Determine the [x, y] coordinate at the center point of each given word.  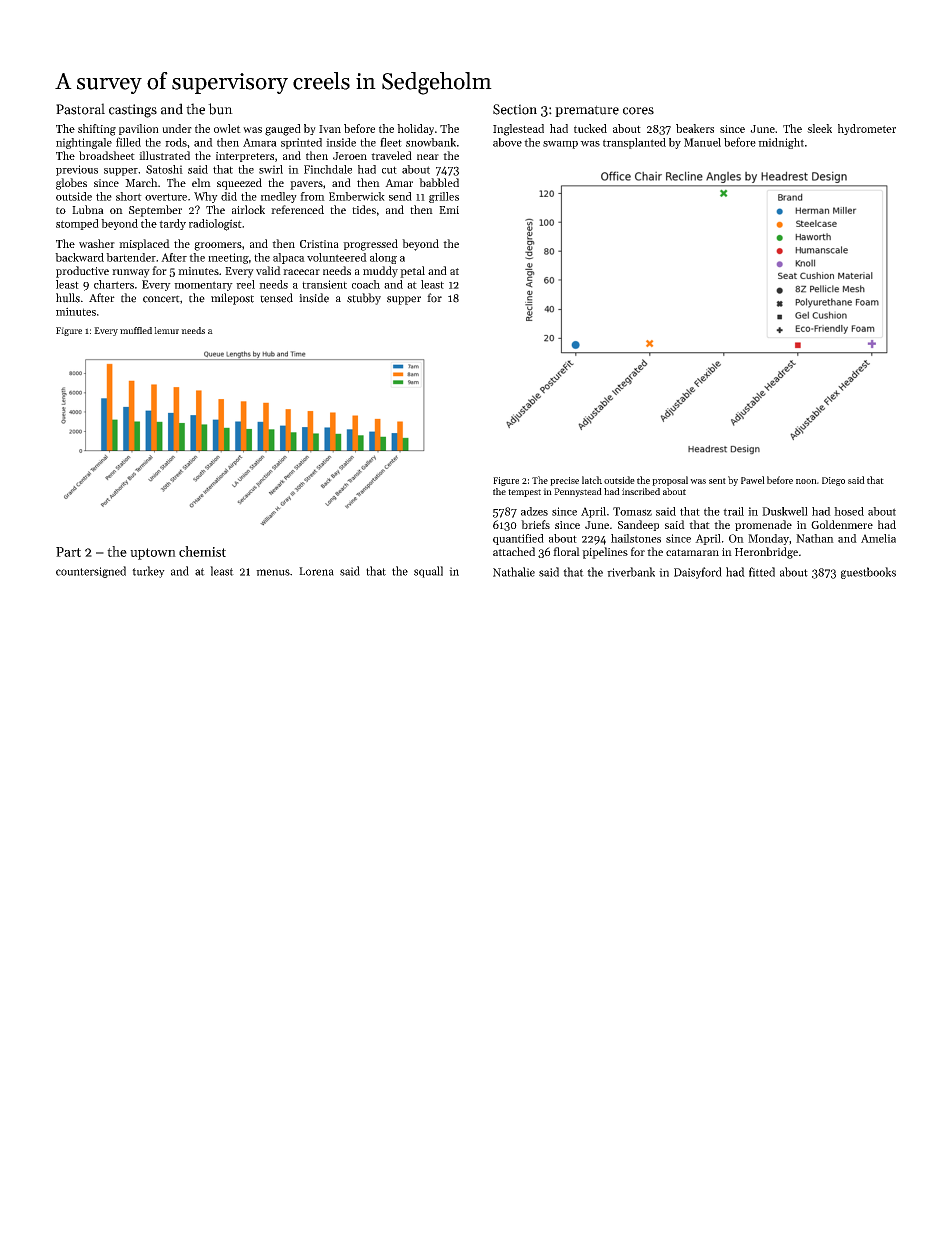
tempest [524, 493]
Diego [833, 481]
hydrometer [867, 129]
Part [68, 552]
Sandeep [638, 525]
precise [564, 481]
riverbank [631, 572]
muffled [136, 330]
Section [515, 109]
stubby [364, 299]
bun [220, 109]
